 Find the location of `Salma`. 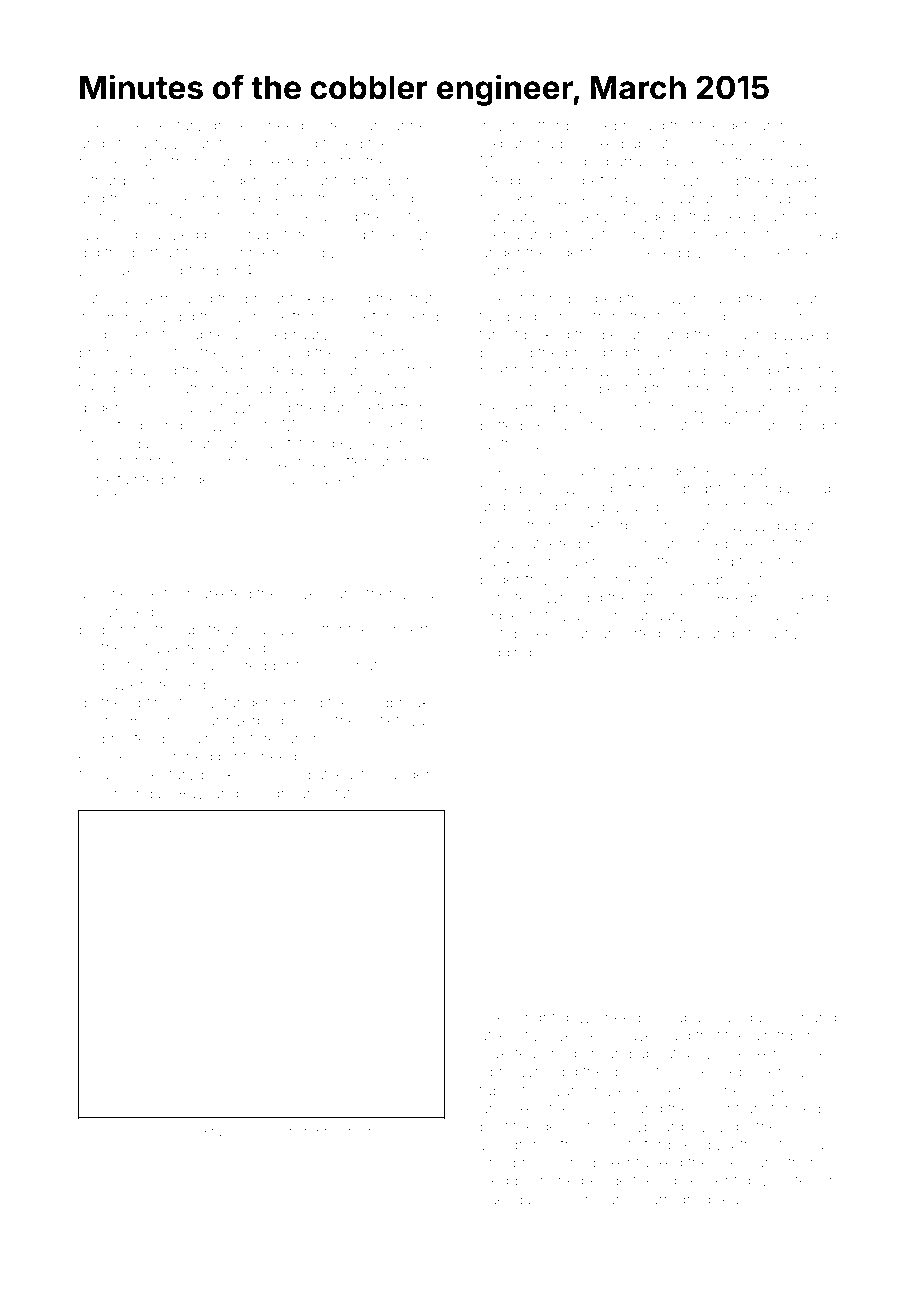

Salma is located at coordinates (205, 738).
